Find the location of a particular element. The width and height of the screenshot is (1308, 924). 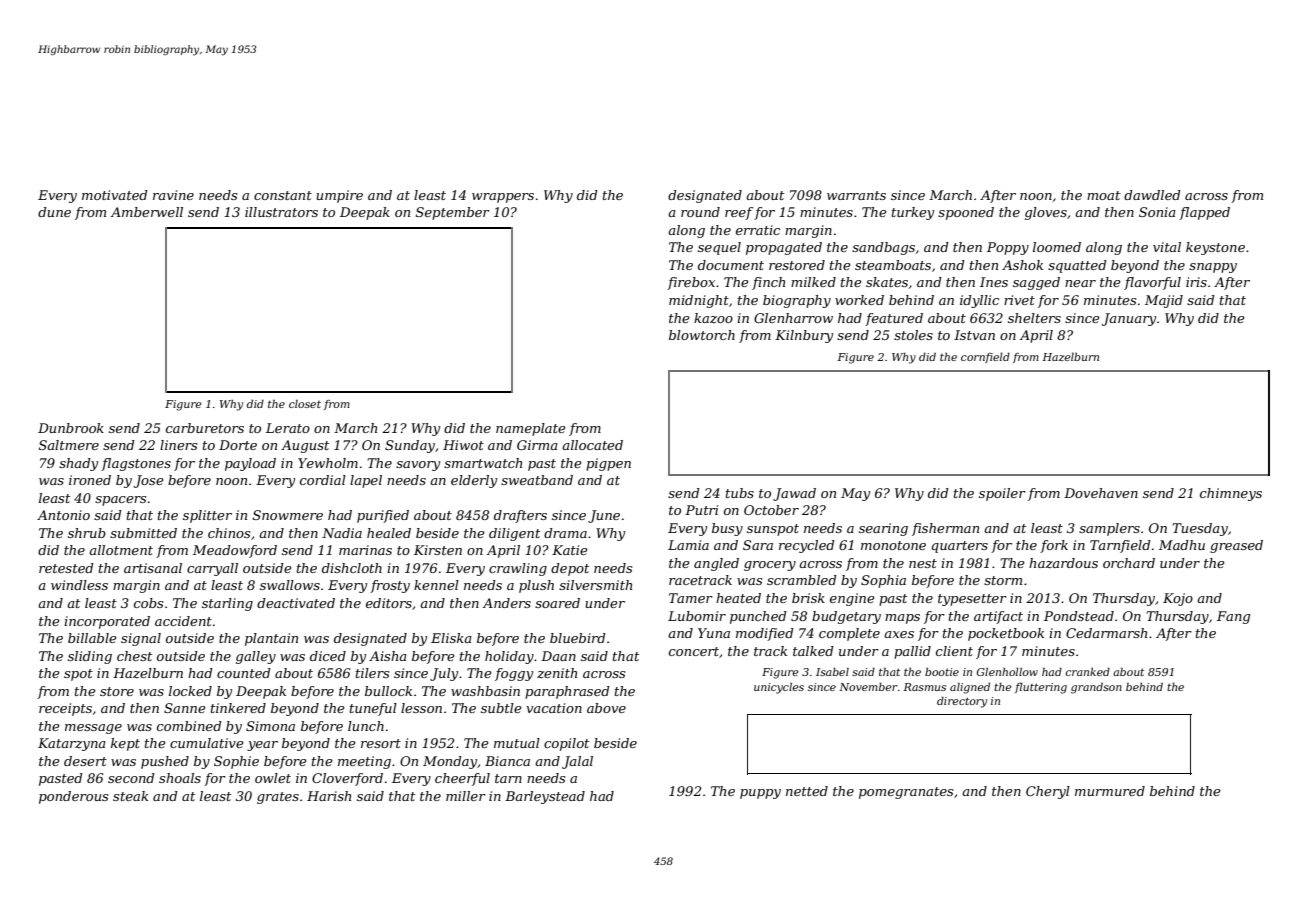

Yewholm is located at coordinates (328, 463).
